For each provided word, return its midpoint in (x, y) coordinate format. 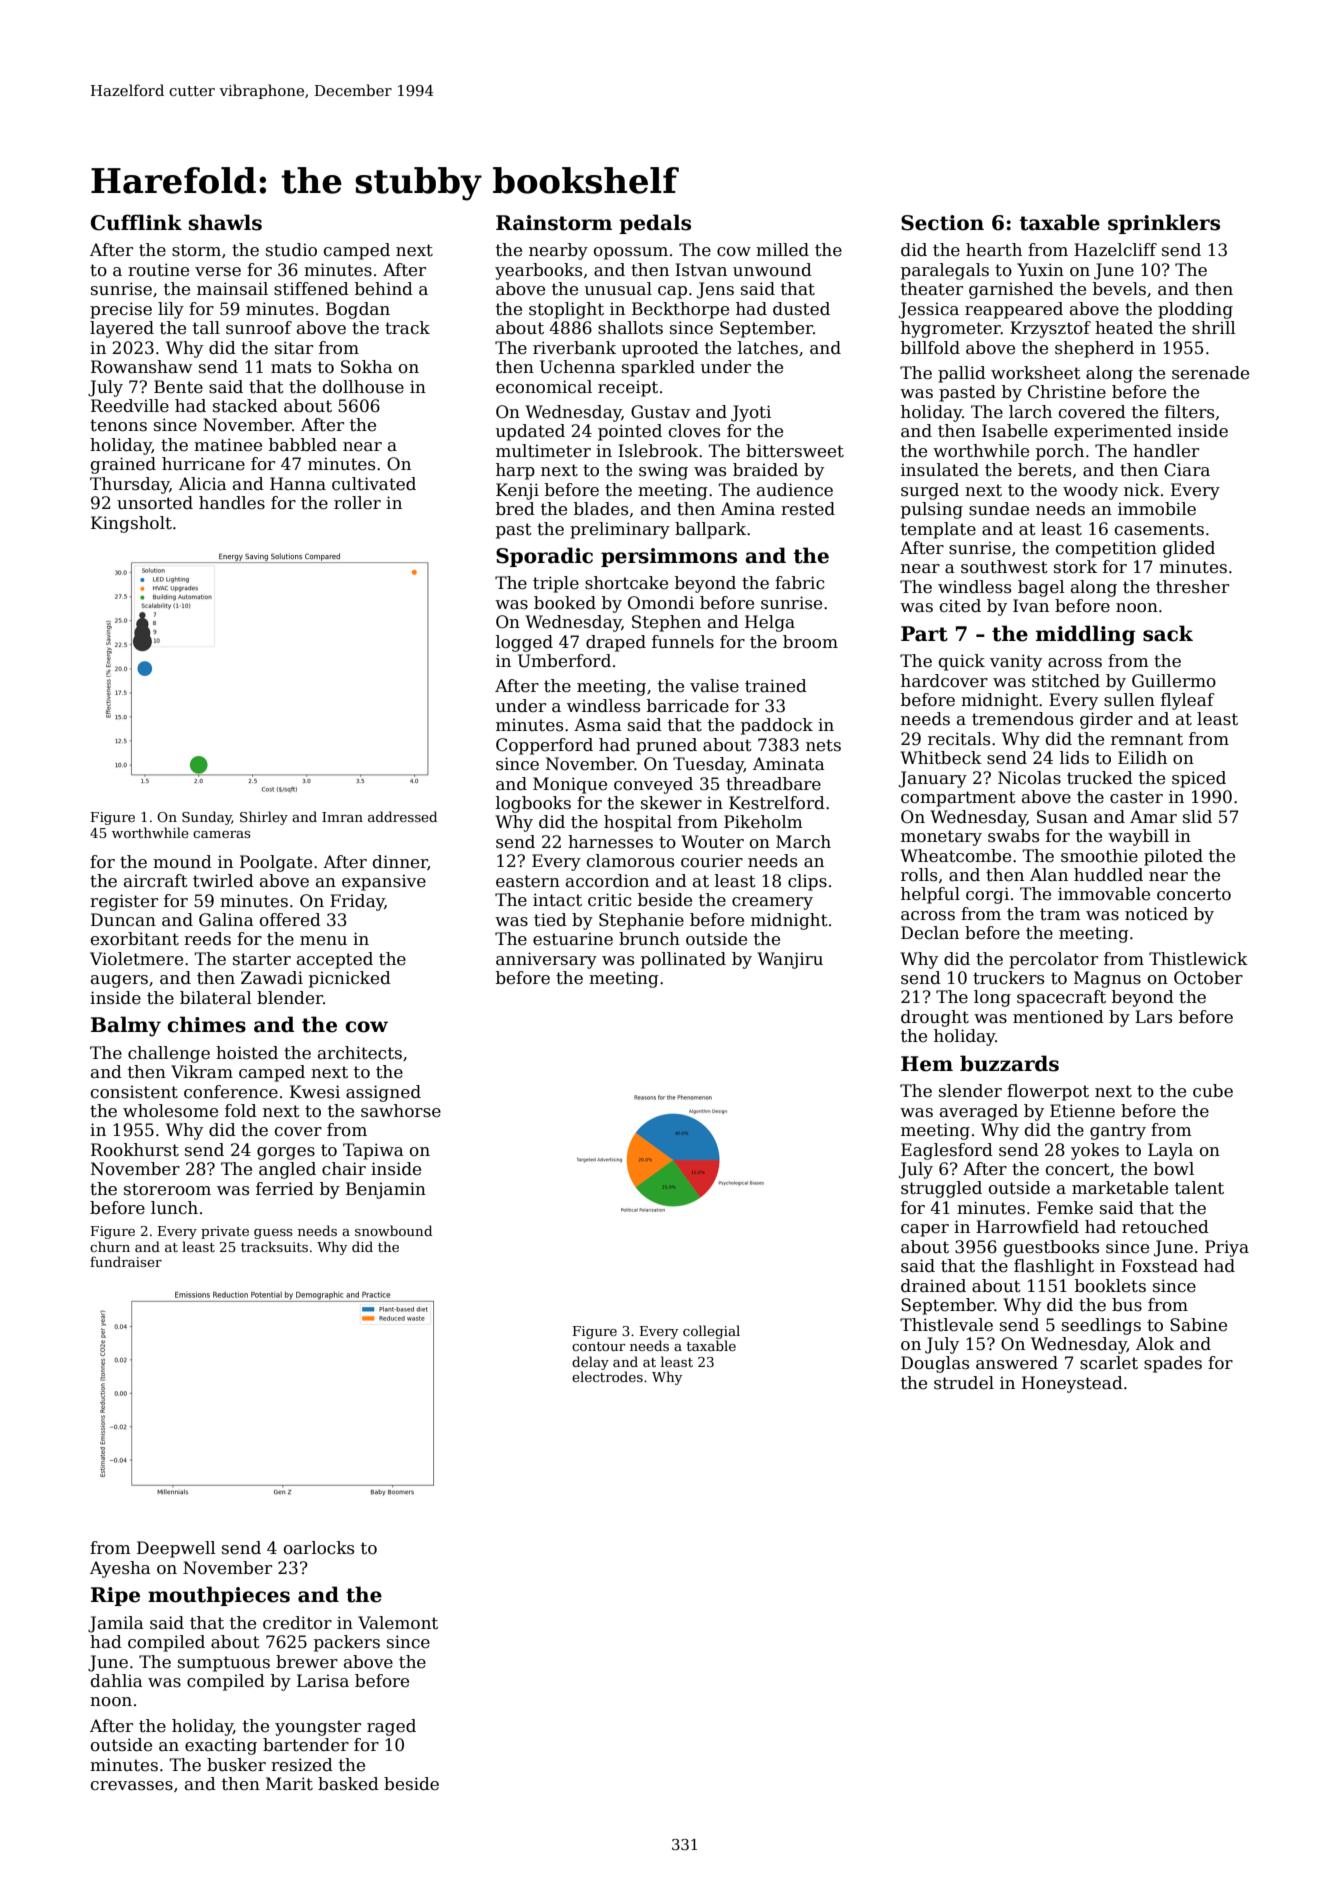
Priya (1227, 1248)
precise (121, 310)
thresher (1192, 587)
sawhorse (401, 1111)
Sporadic (544, 557)
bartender (306, 1745)
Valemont (398, 1623)
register (124, 902)
